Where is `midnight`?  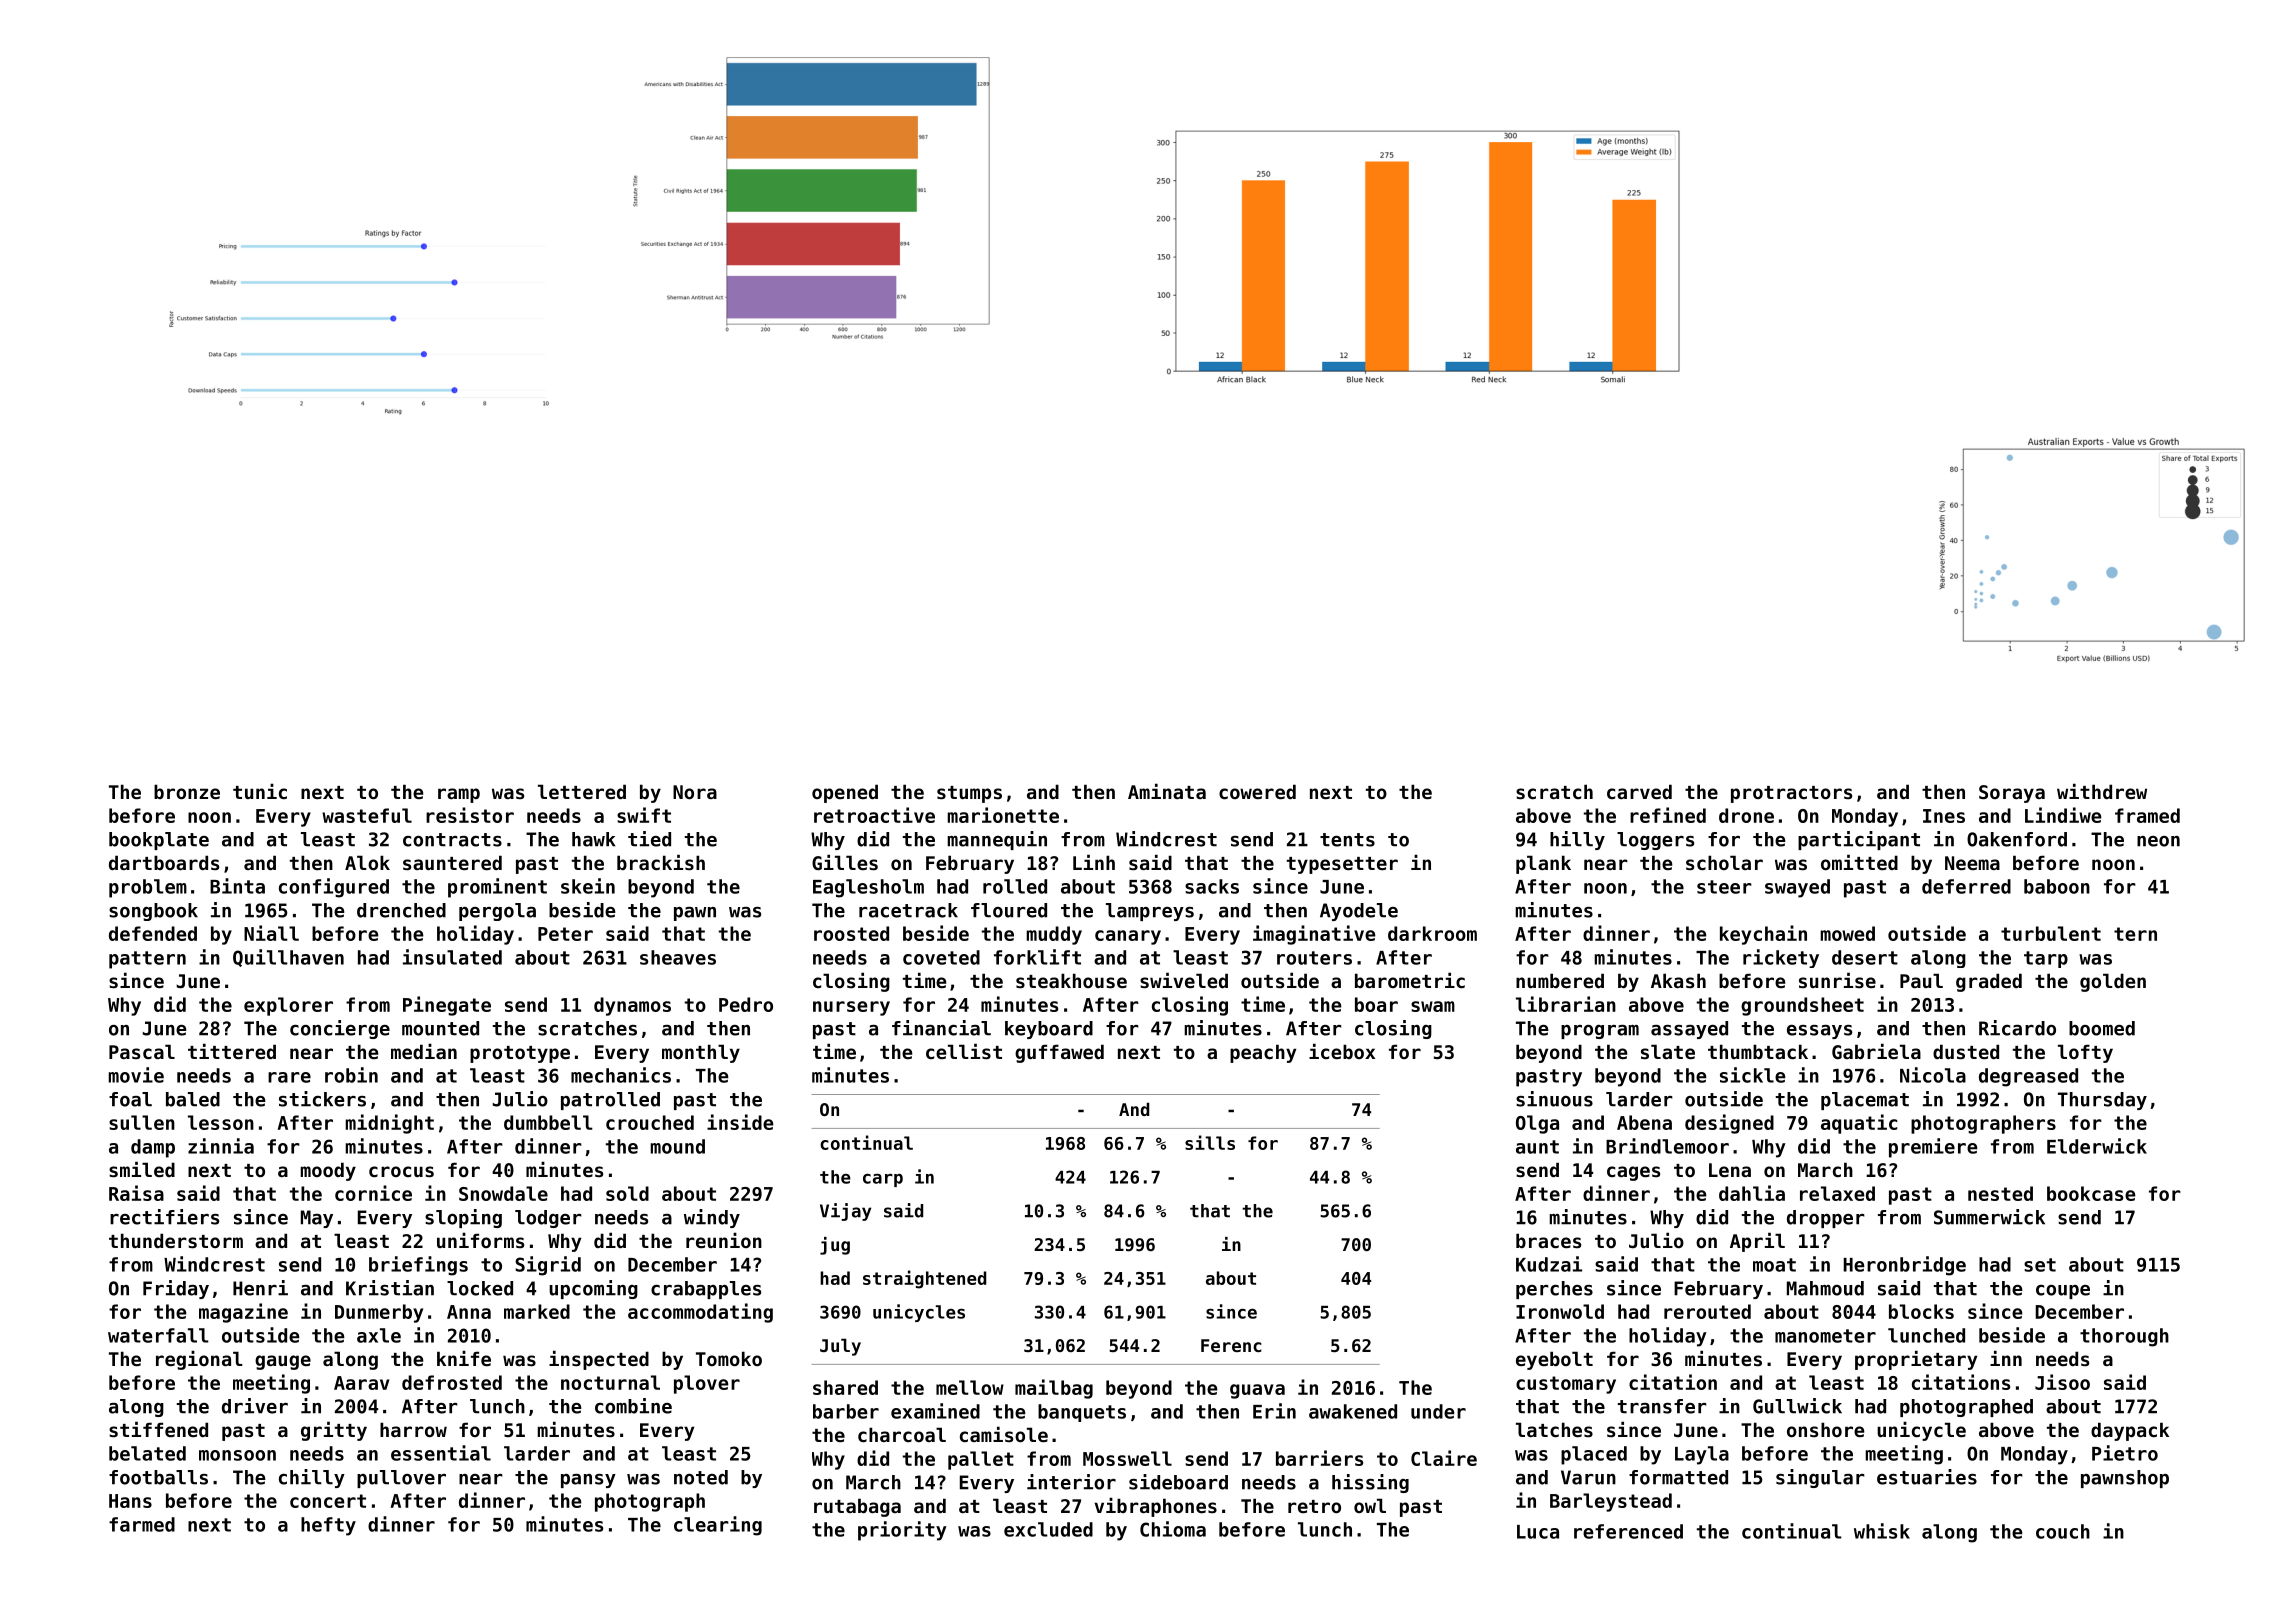 midnight is located at coordinates (389, 1124).
